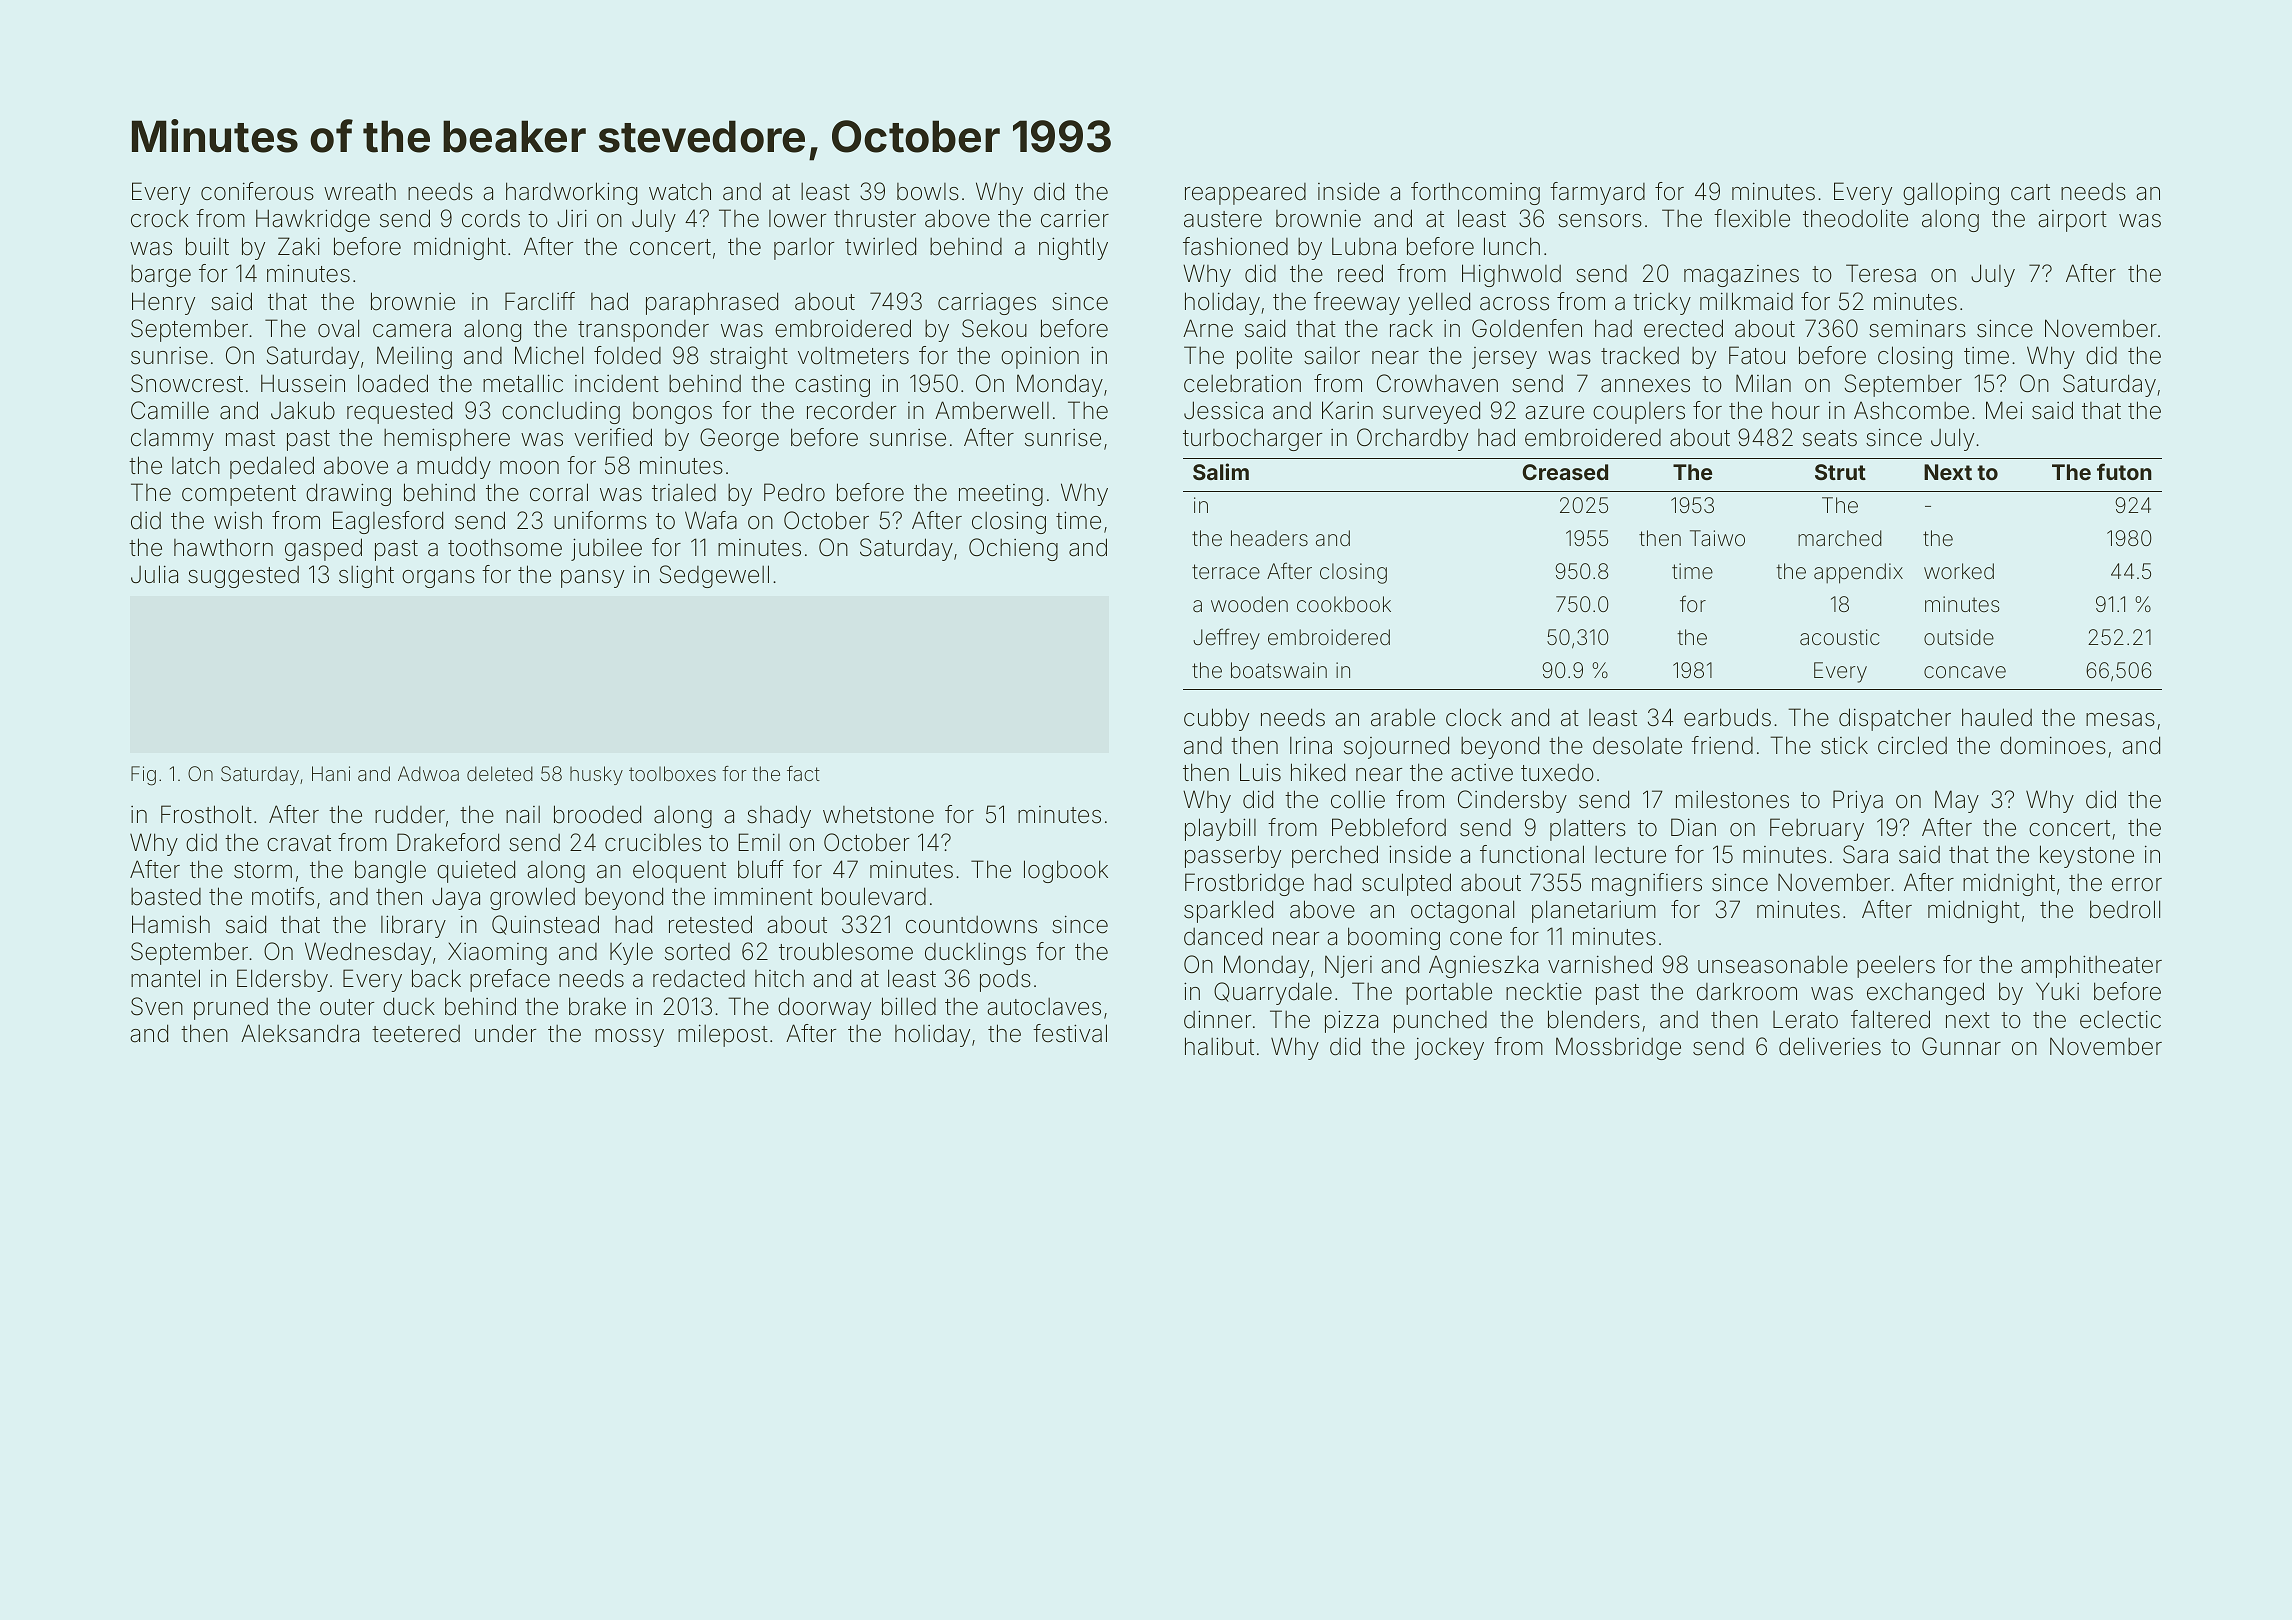 Image resolution: width=2292 pixels, height=1620 pixels. I want to click on Adwoa, so click(428, 773).
